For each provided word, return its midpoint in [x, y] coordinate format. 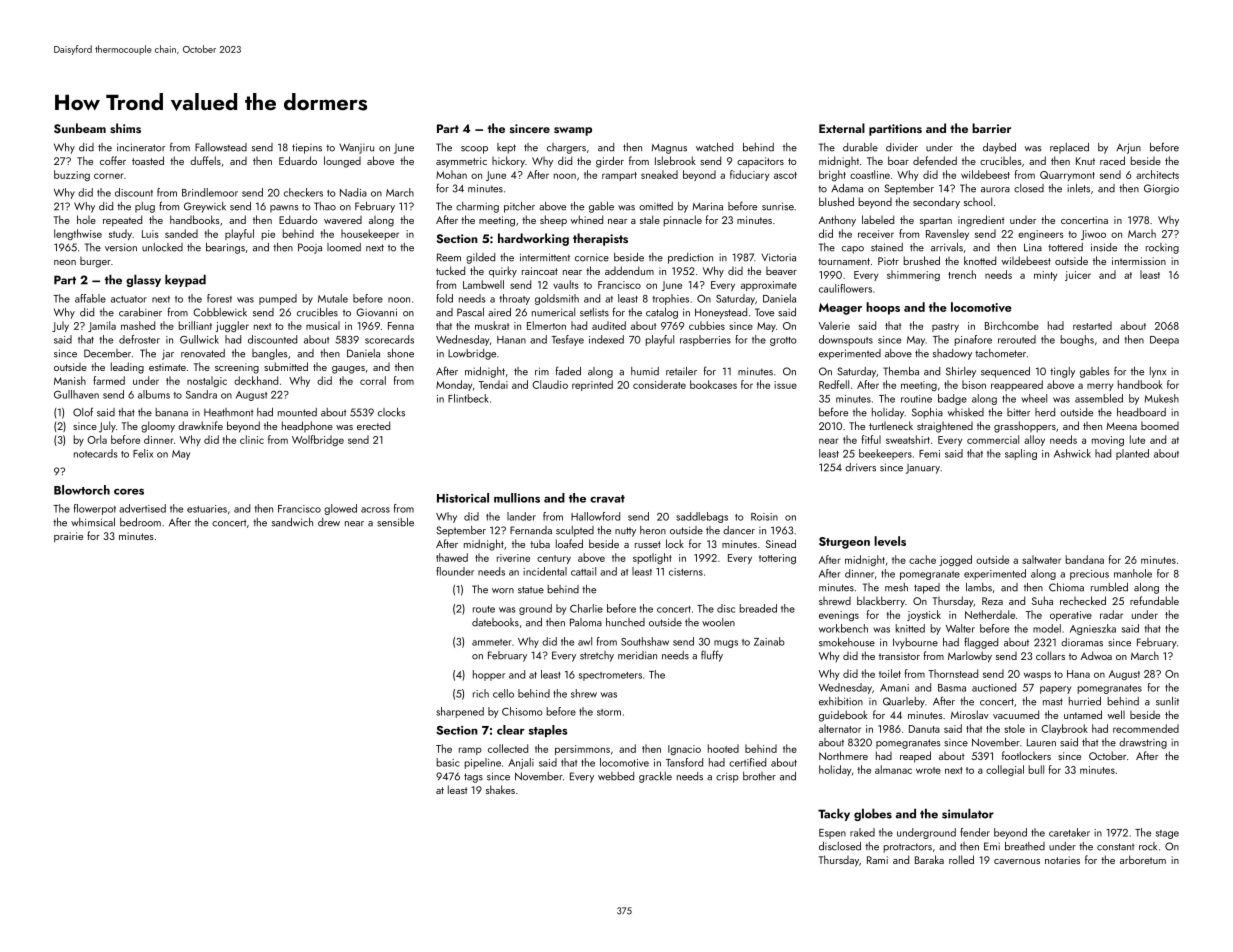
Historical [463, 498]
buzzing [72, 175]
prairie [68, 537]
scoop [474, 150]
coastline [870, 174]
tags [473, 778]
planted [1132, 454]
